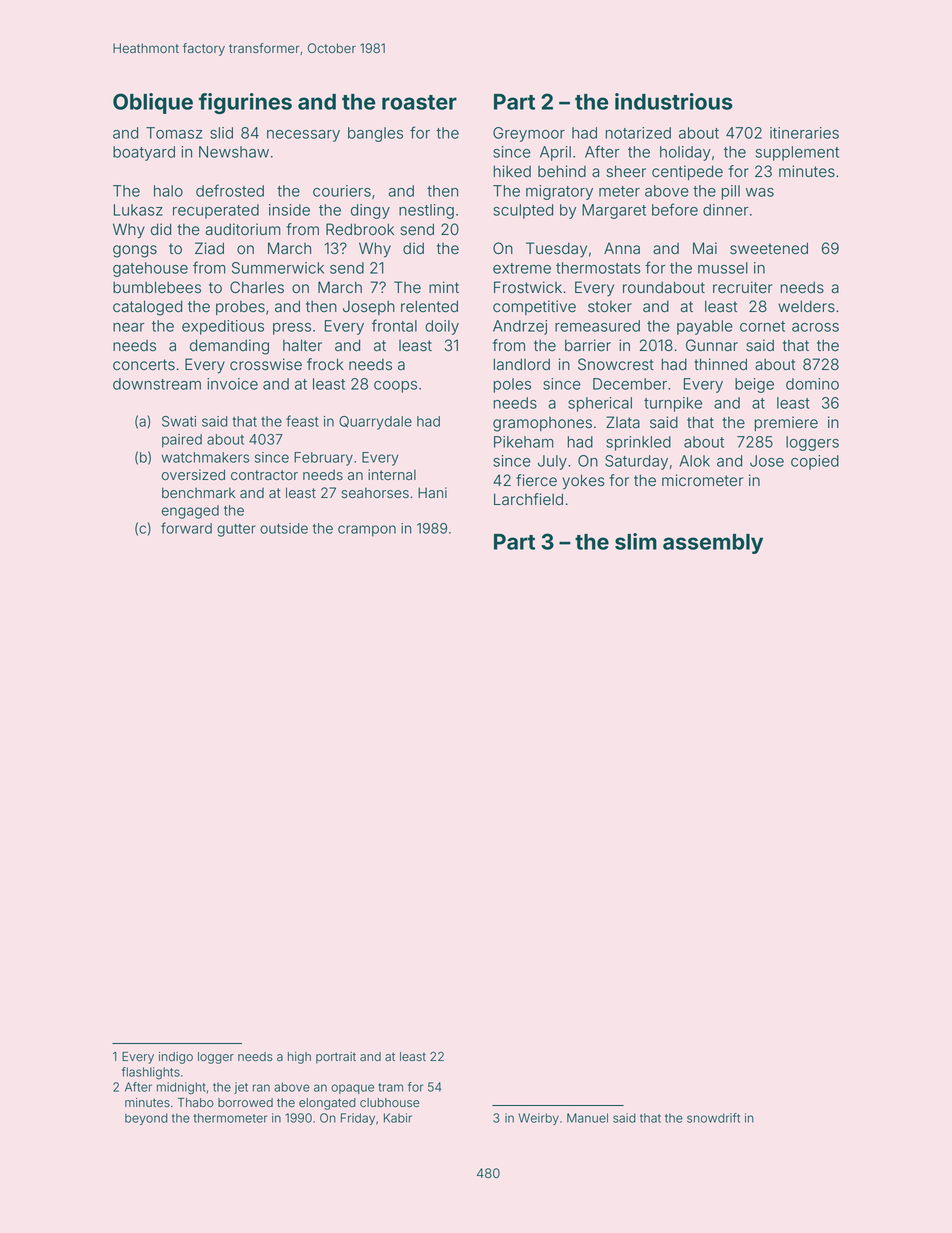 The width and height of the document is (952, 1233). What do you see at coordinates (636, 541) in the document?
I see `slim` at bounding box center [636, 541].
